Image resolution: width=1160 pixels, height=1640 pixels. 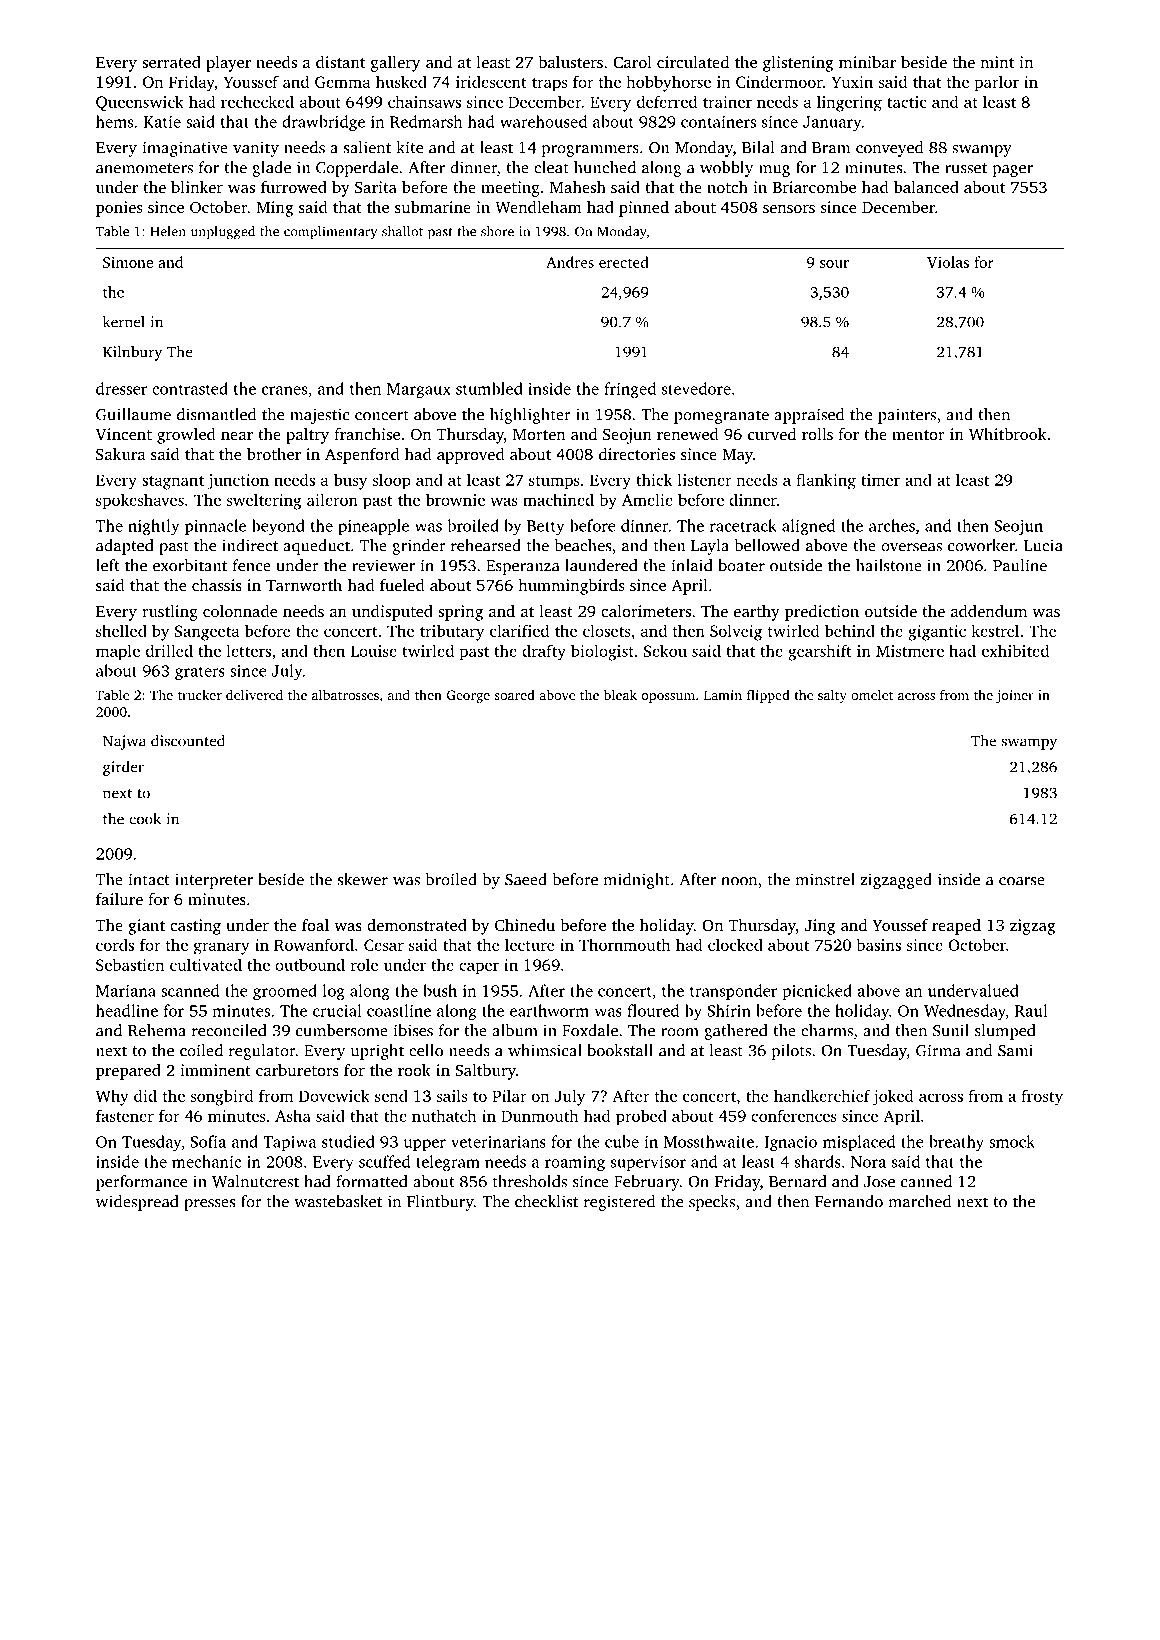 What do you see at coordinates (948, 262) in the image?
I see `Violas` at bounding box center [948, 262].
